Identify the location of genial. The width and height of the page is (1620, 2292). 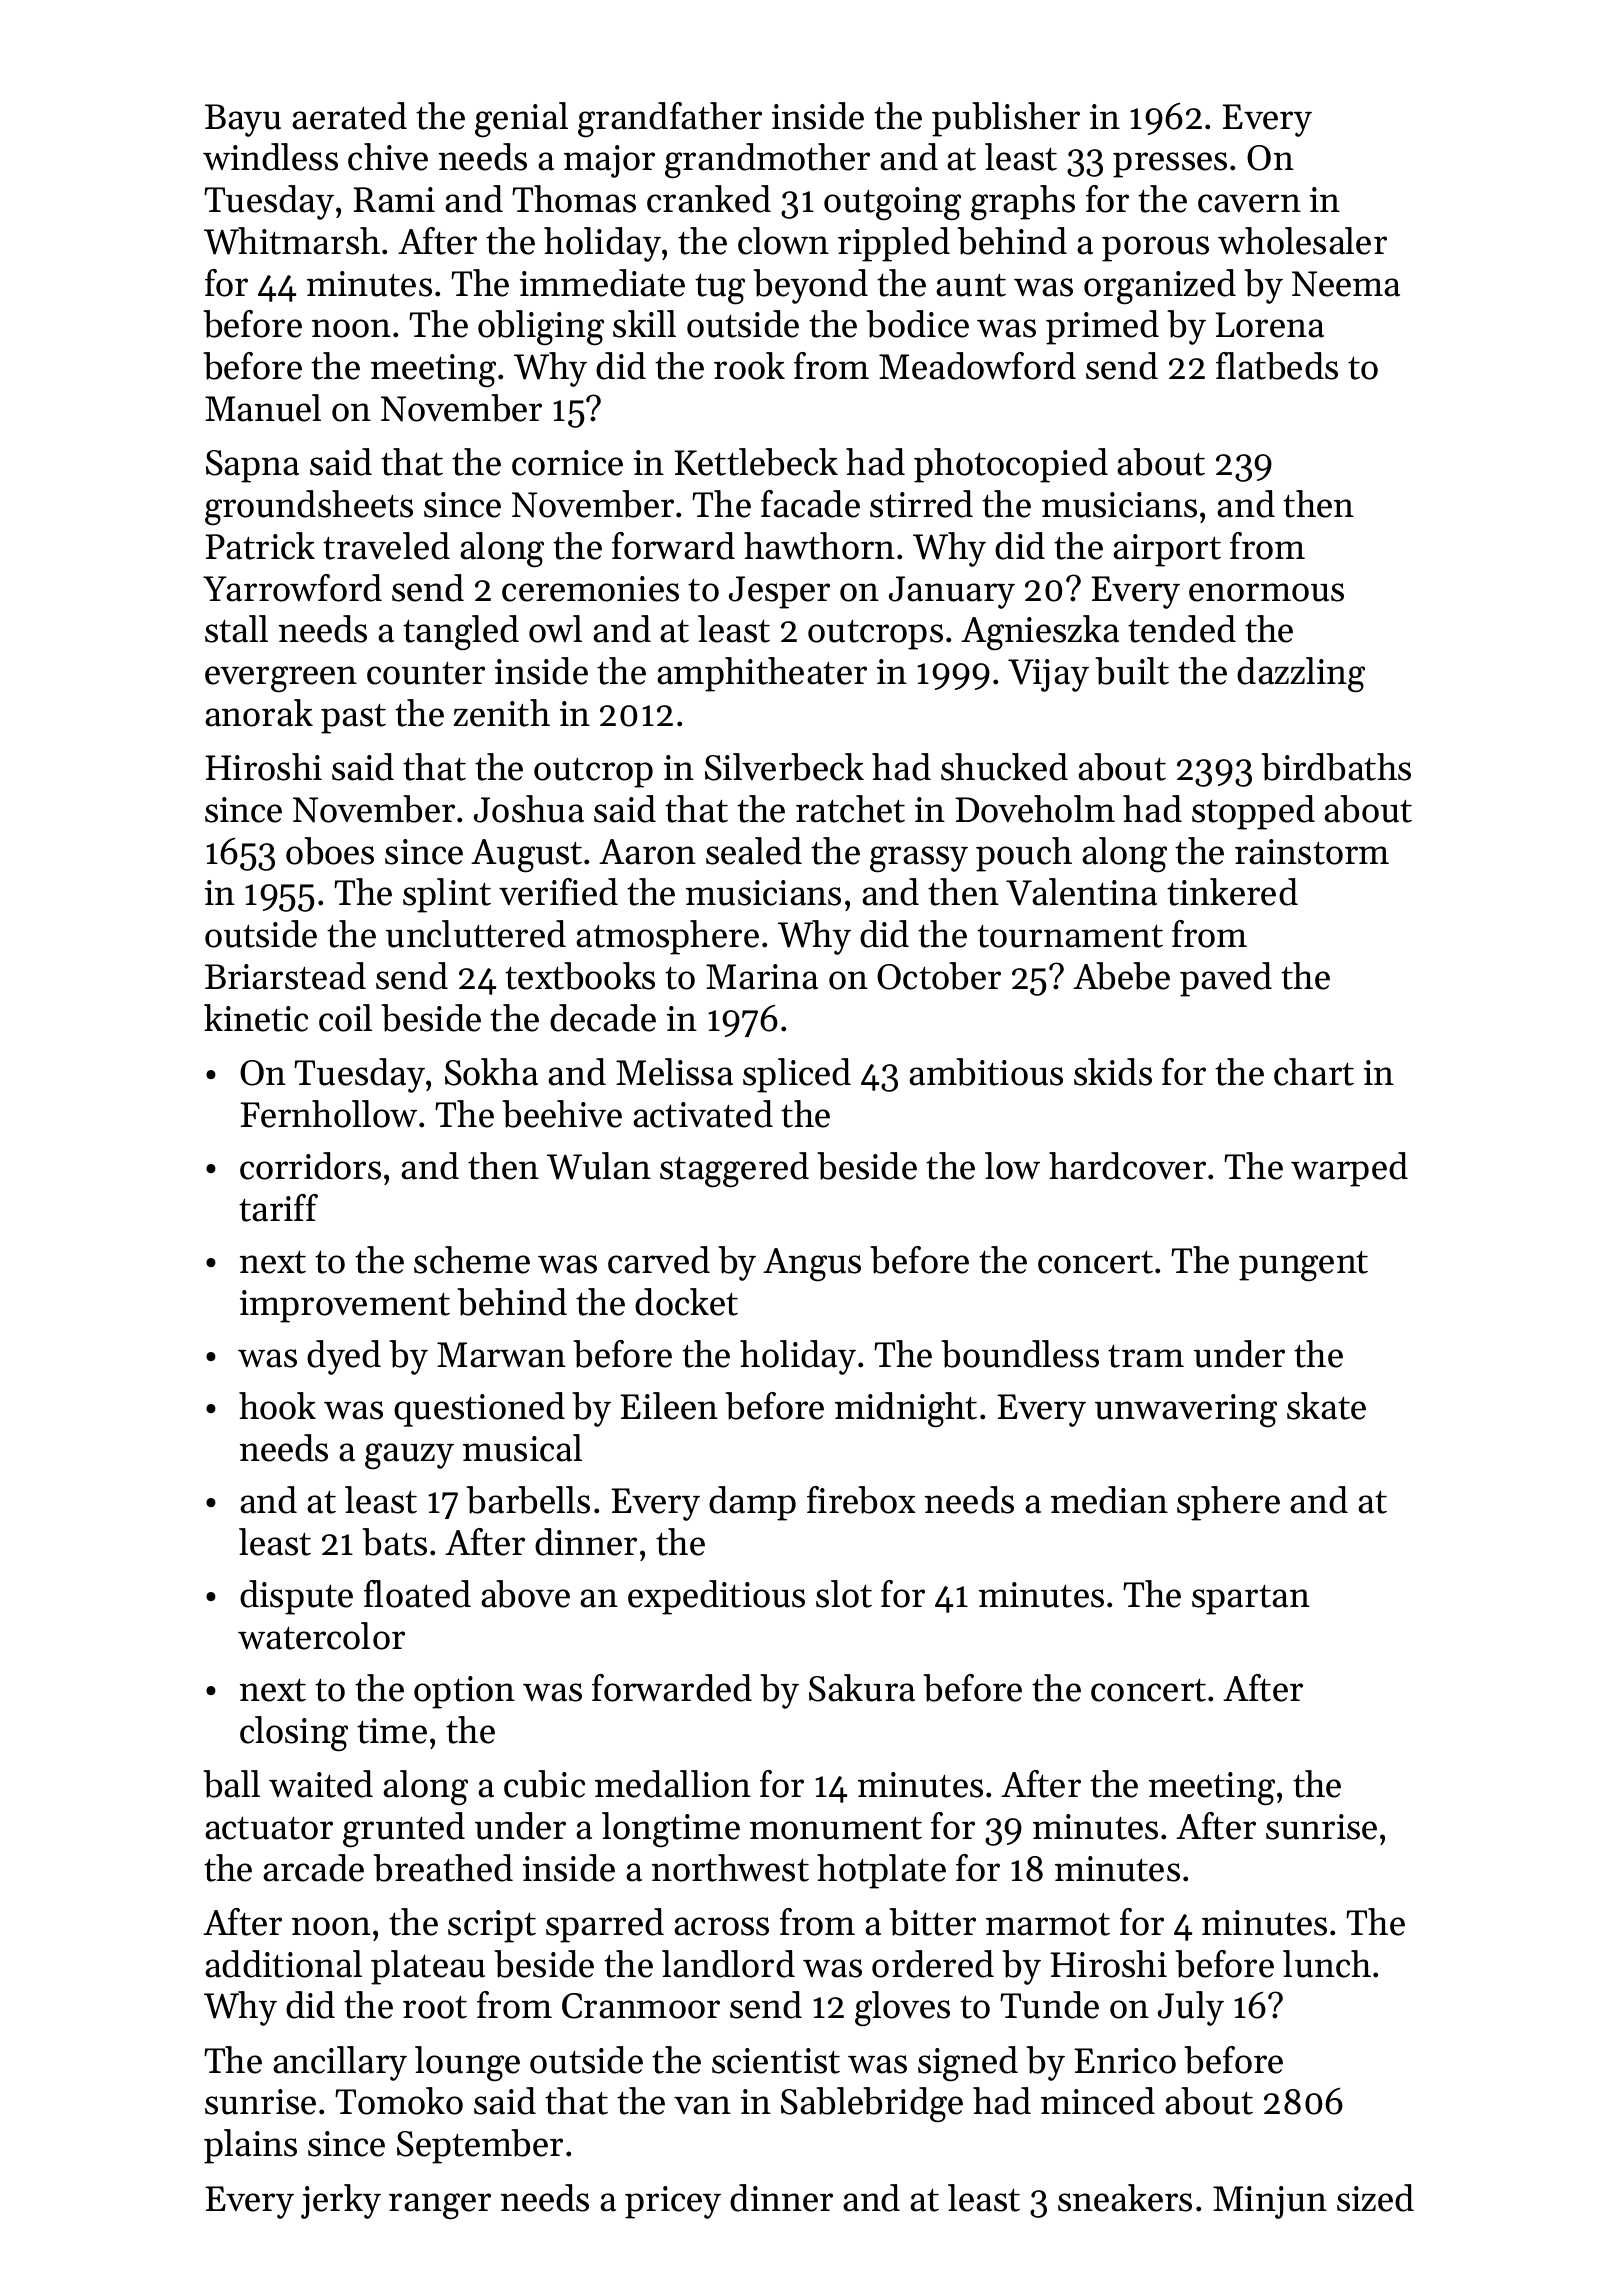
(521, 120).
